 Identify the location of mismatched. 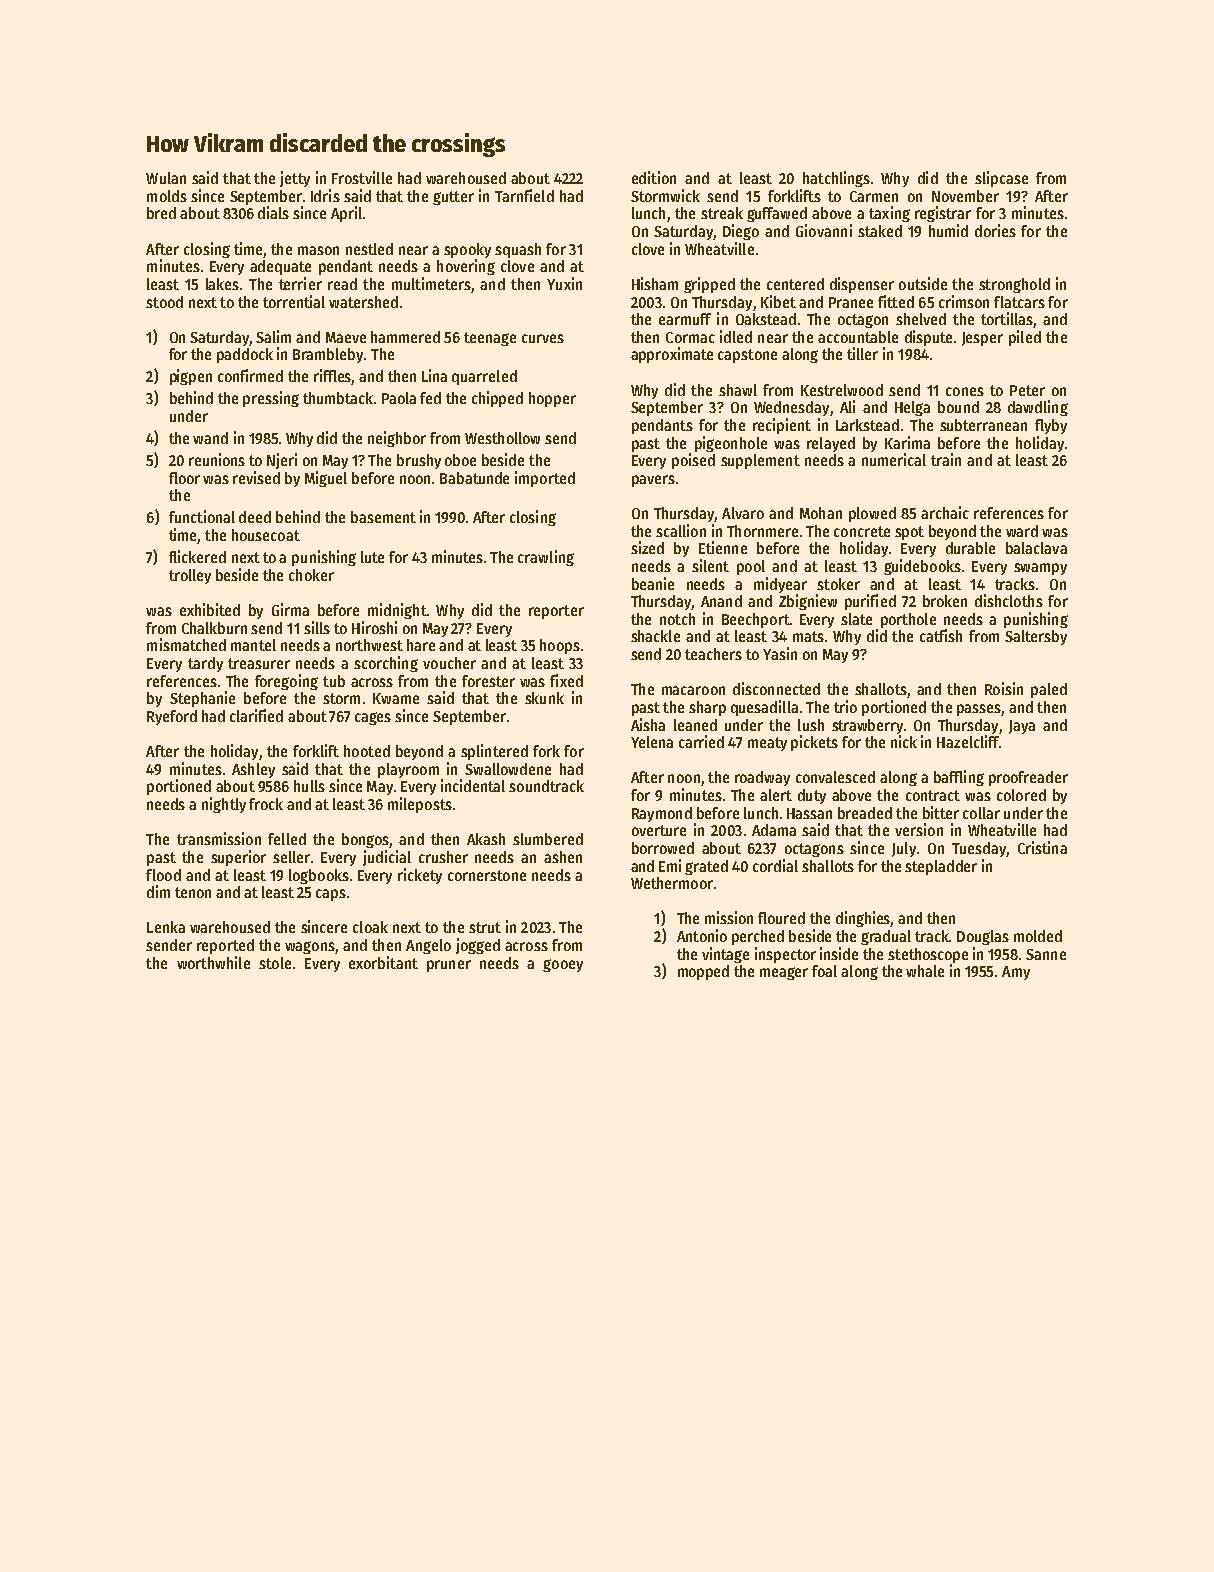
(186, 644).
